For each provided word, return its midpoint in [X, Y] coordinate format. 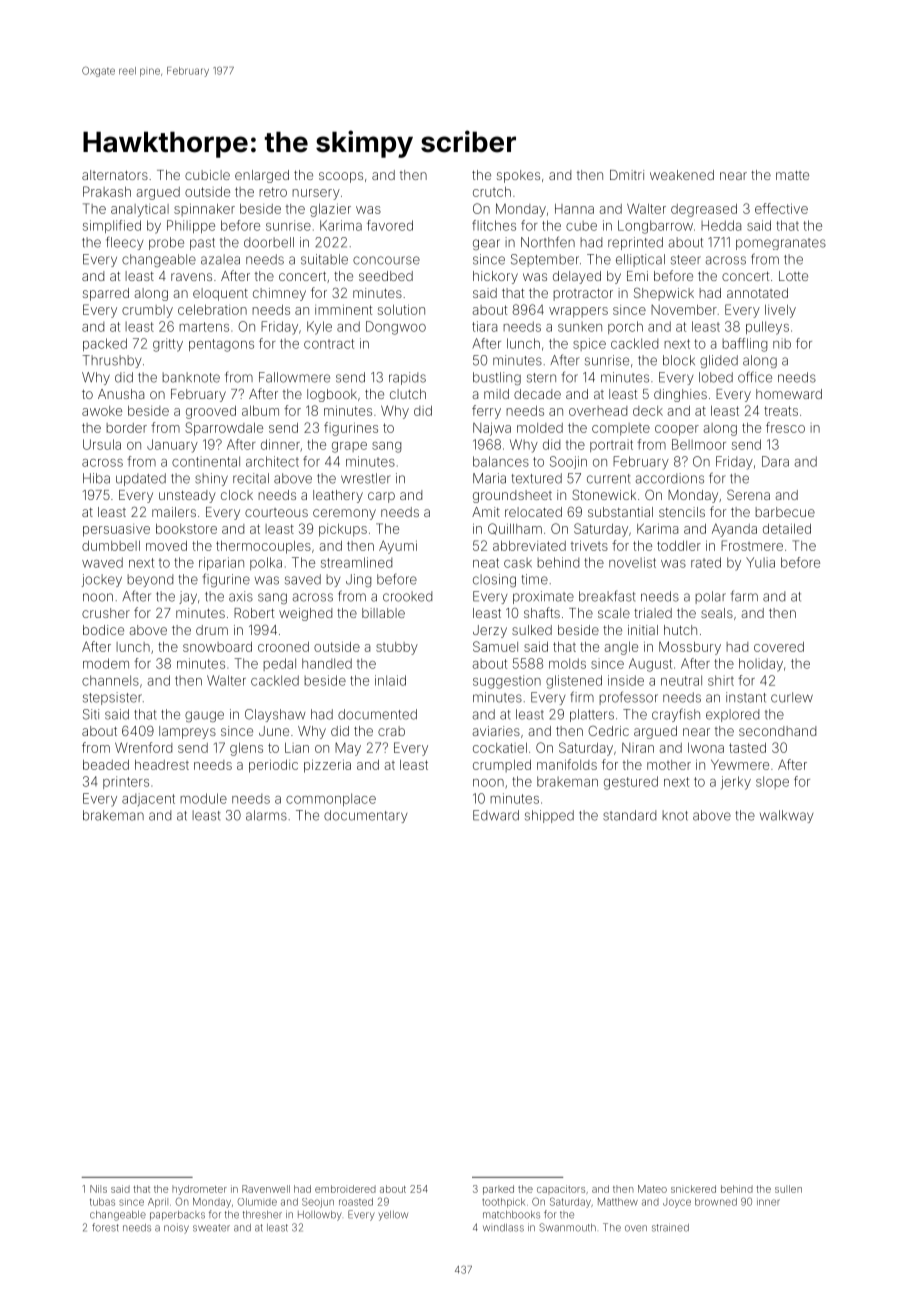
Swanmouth [567, 1227]
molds [567, 663]
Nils [98, 1189]
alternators [115, 175]
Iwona [706, 748]
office [755, 377]
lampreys [187, 732]
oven [636, 1228]
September [545, 260]
